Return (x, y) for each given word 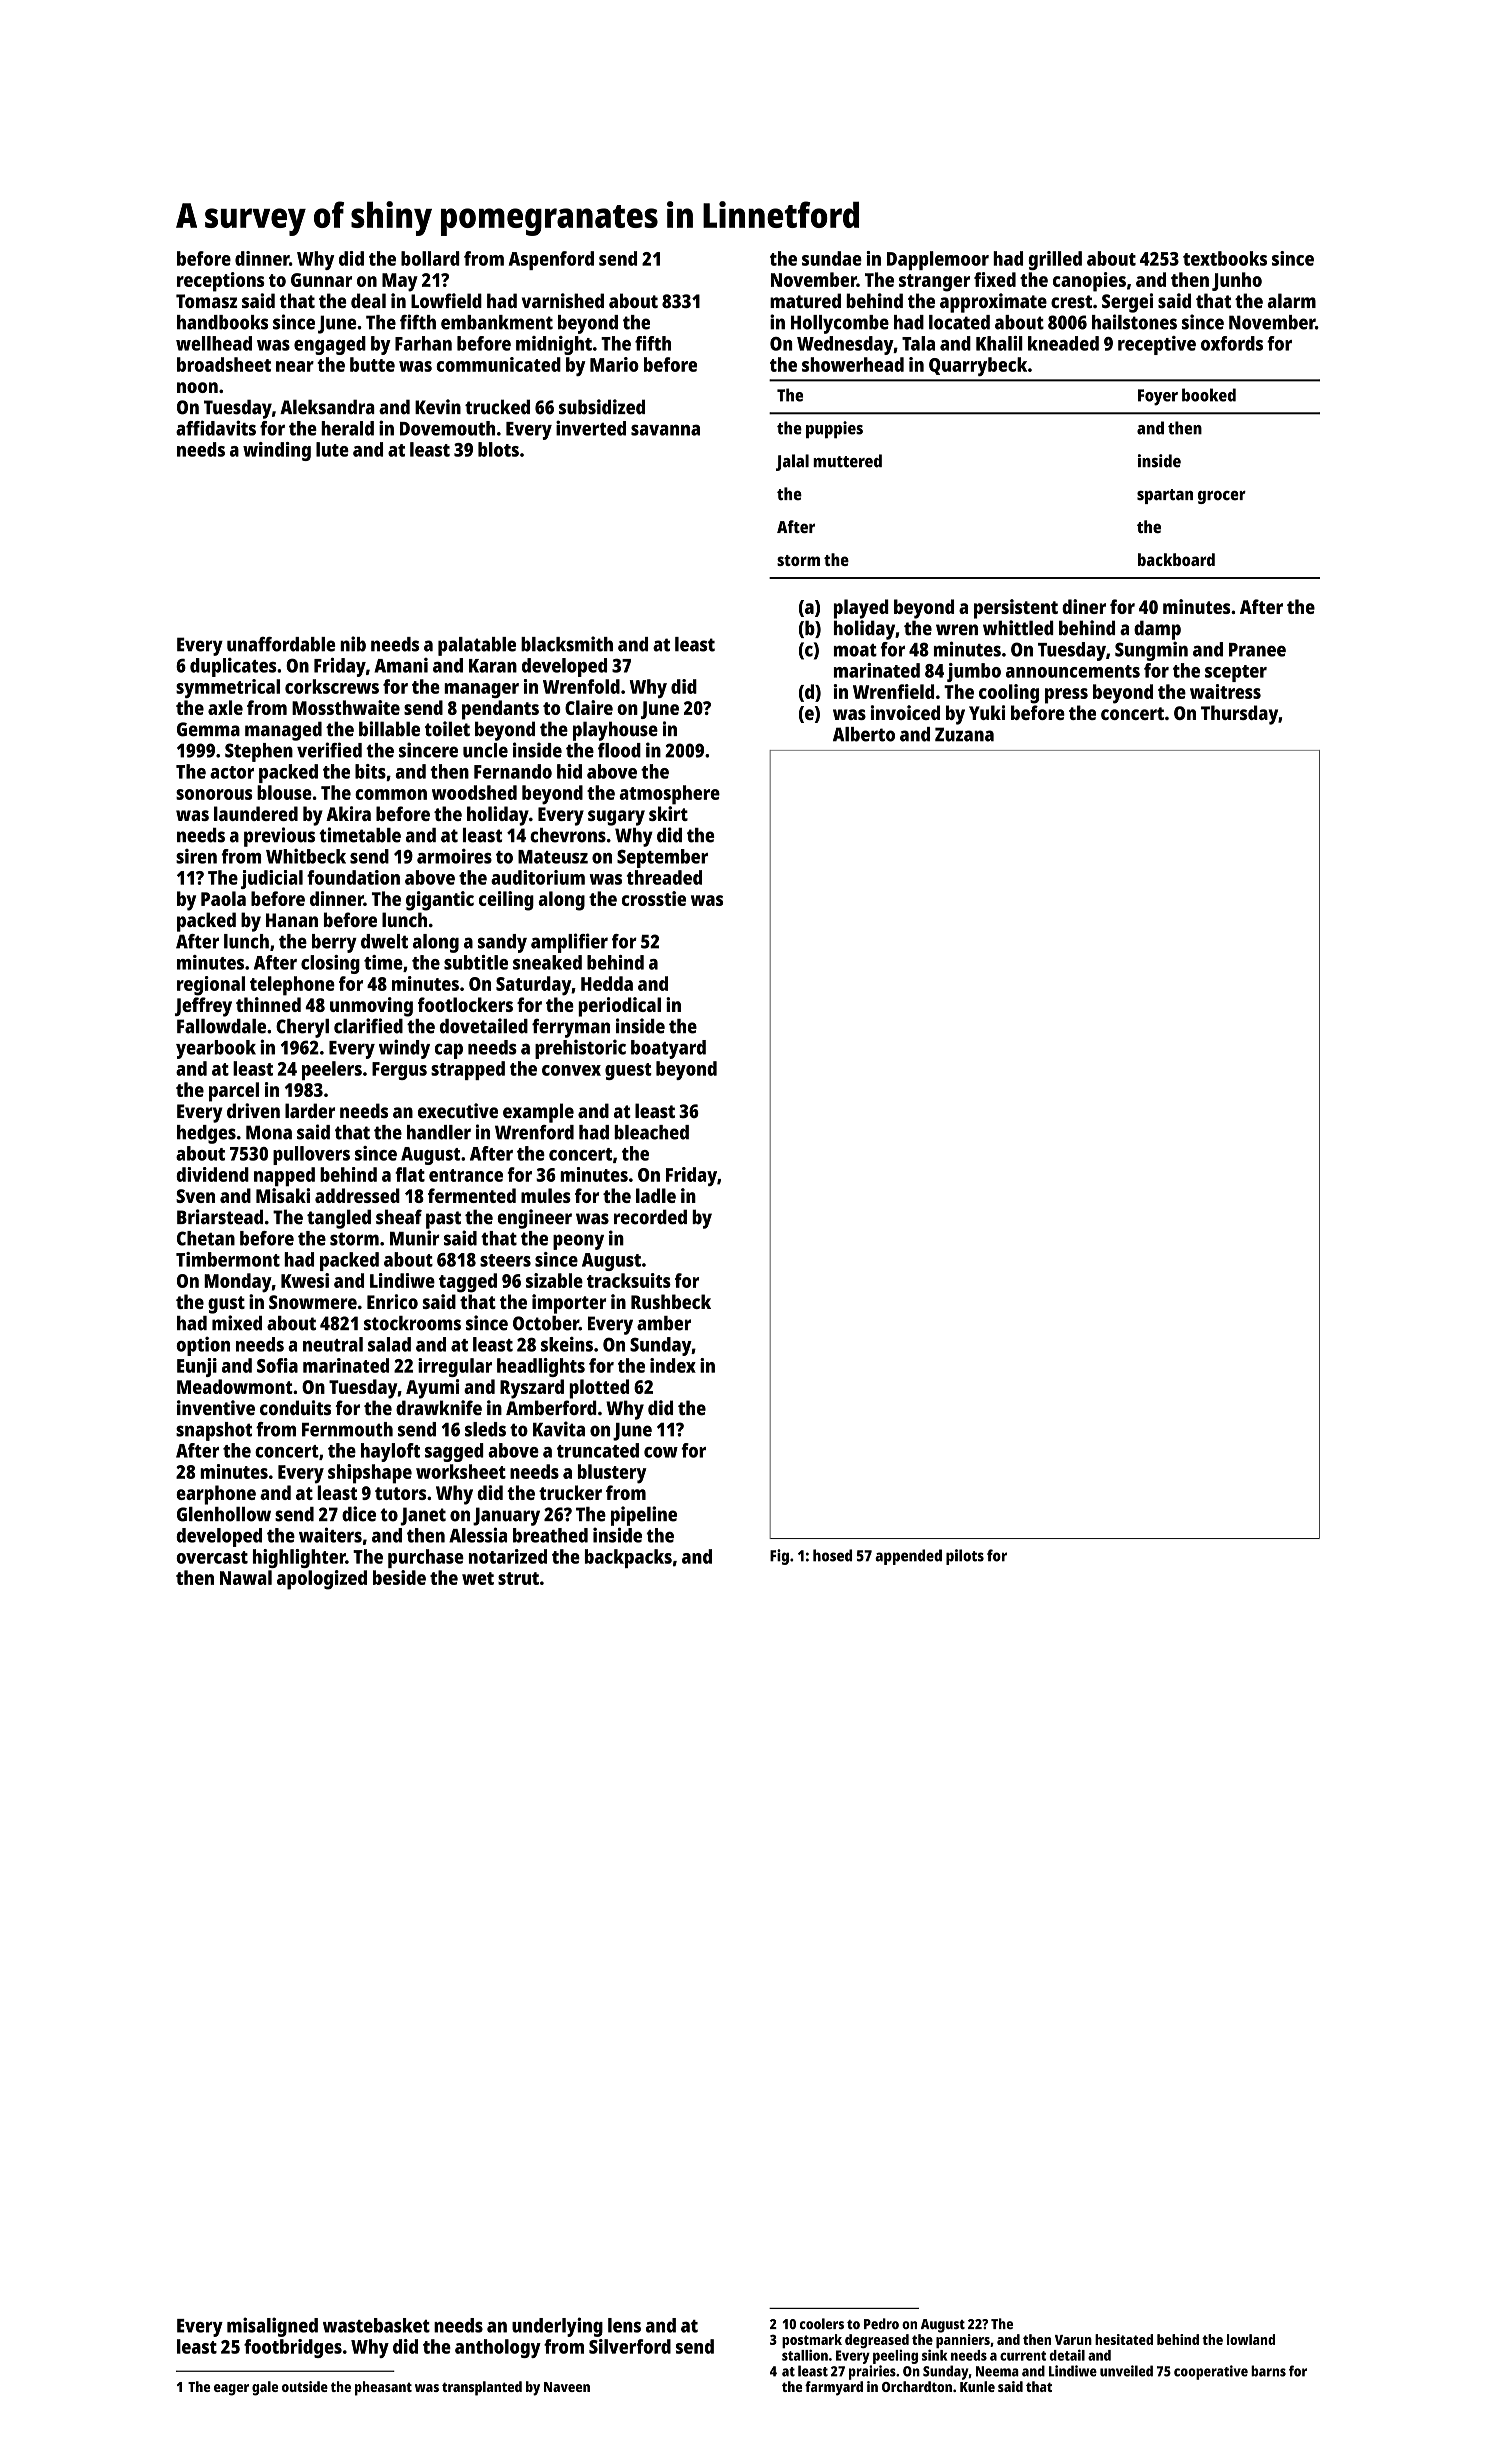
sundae (832, 258)
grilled (1055, 260)
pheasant (383, 2388)
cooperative (1211, 2372)
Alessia (478, 1535)
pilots (965, 1557)
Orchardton (917, 2386)
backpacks (628, 1558)
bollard (430, 258)
